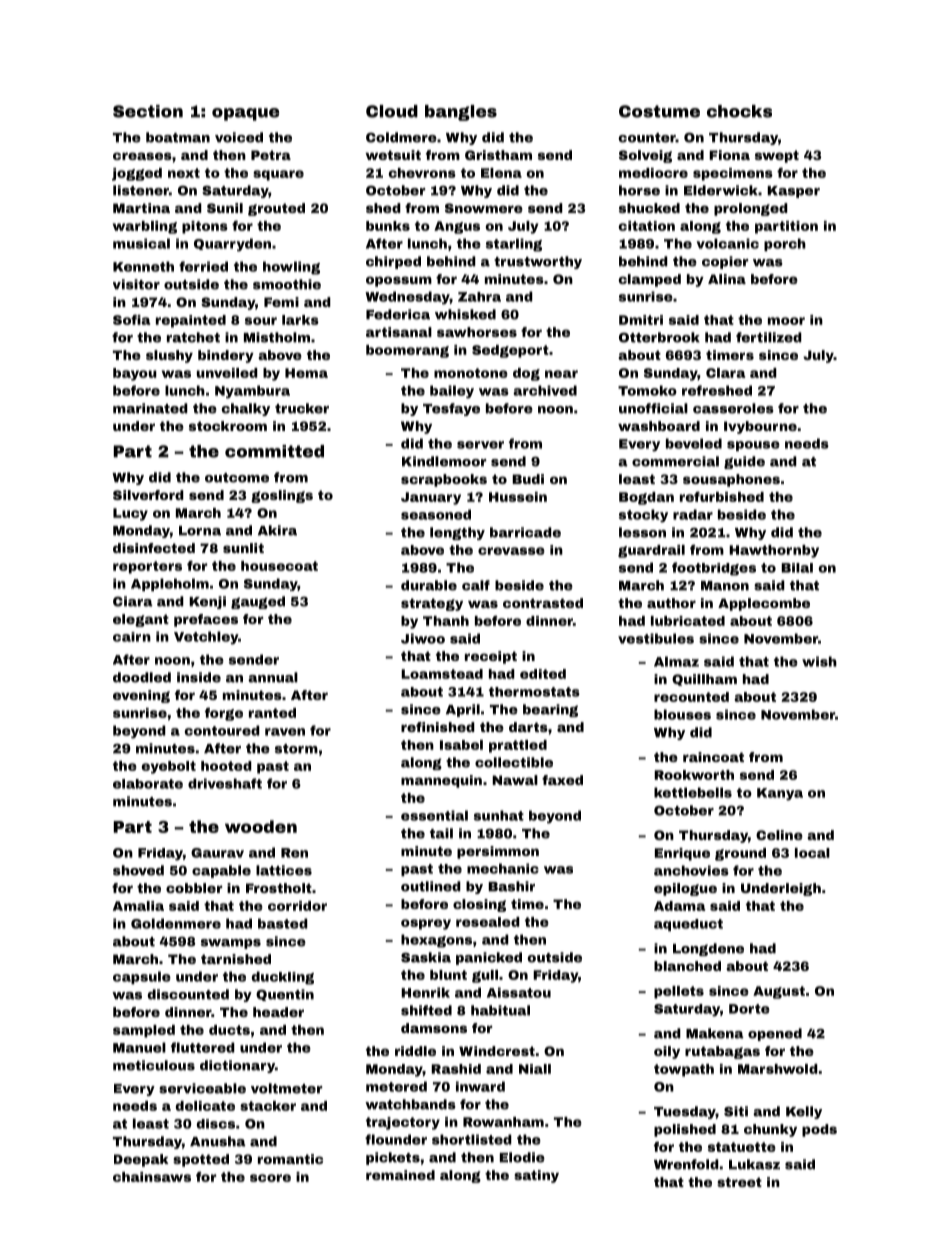 The image size is (952, 1233). What do you see at coordinates (779, 992) in the page?
I see `August` at bounding box center [779, 992].
